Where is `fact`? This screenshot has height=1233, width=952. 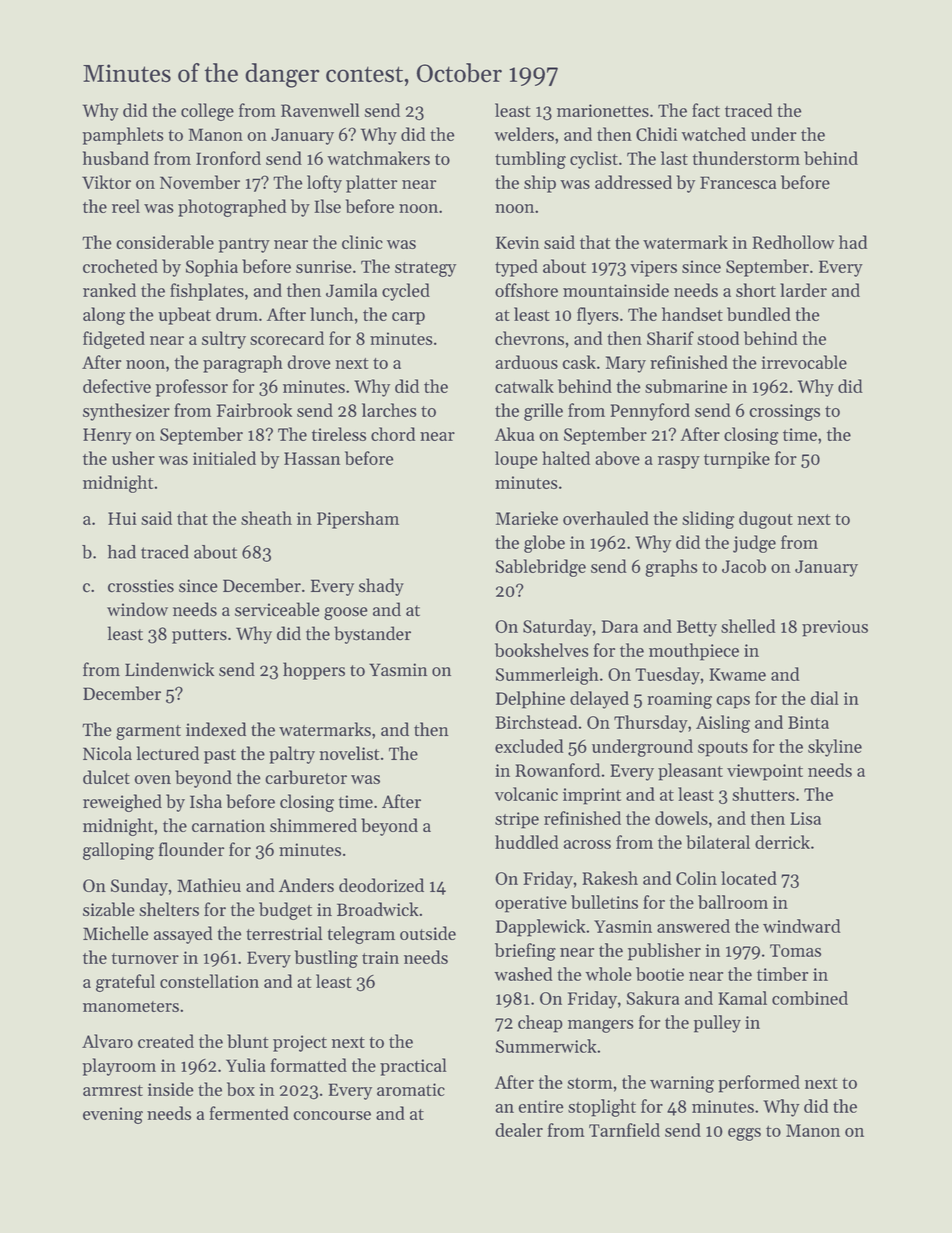
fact is located at coordinates (706, 110).
